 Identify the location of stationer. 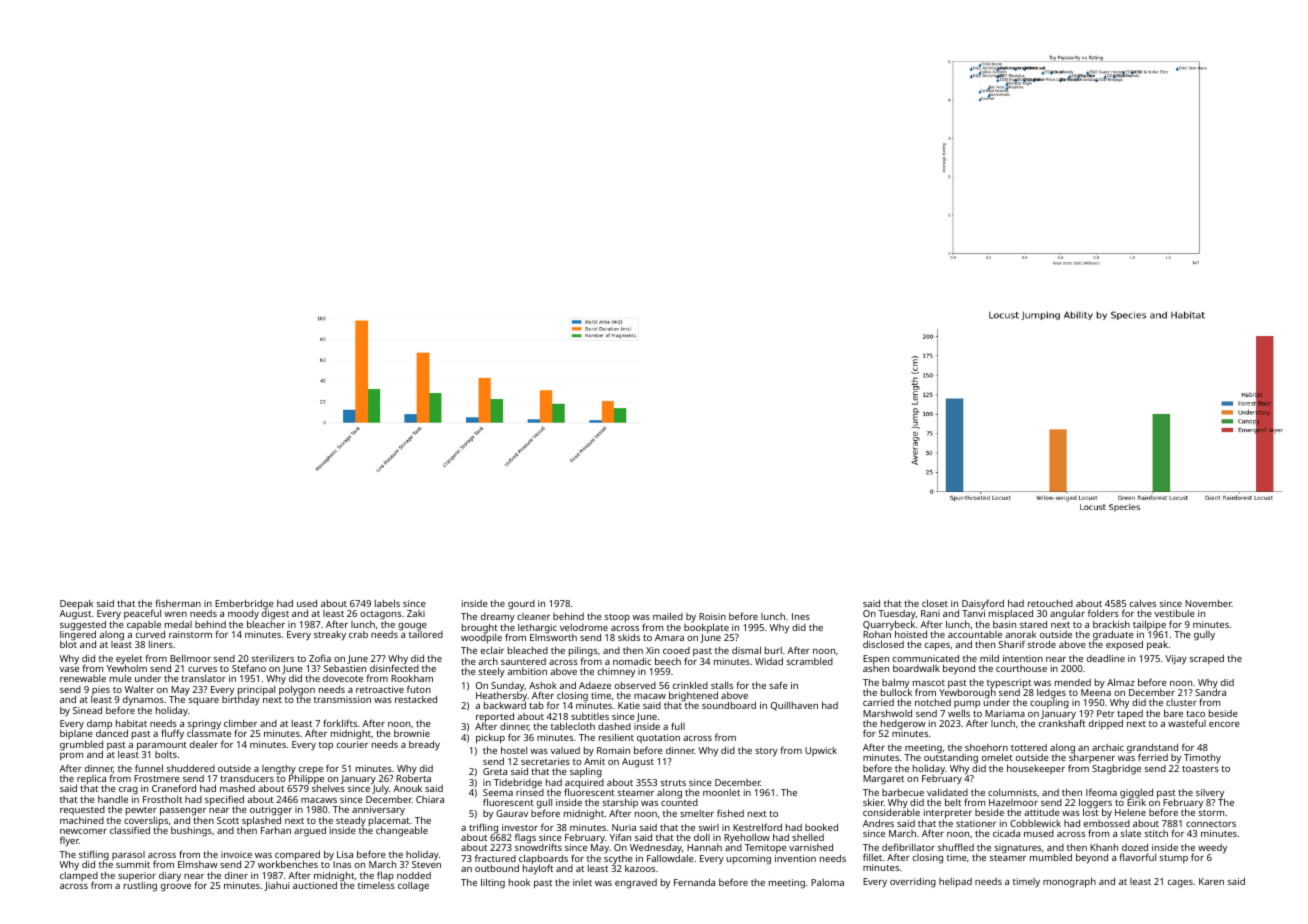
(976, 823).
